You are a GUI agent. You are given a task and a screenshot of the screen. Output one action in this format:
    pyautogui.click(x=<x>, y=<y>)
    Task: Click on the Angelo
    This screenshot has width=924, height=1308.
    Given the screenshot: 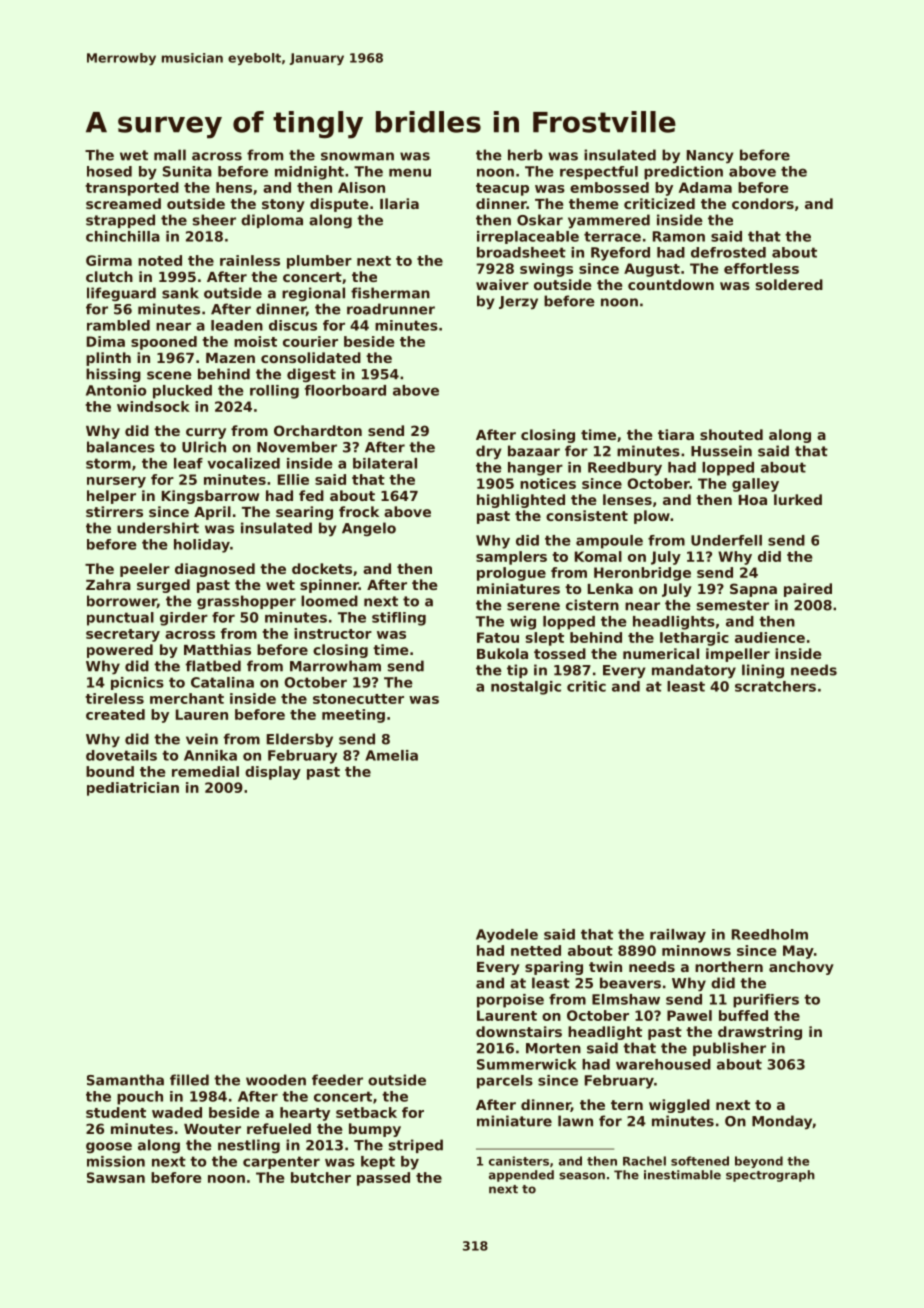 What is the action you would take?
    pyautogui.click(x=369, y=529)
